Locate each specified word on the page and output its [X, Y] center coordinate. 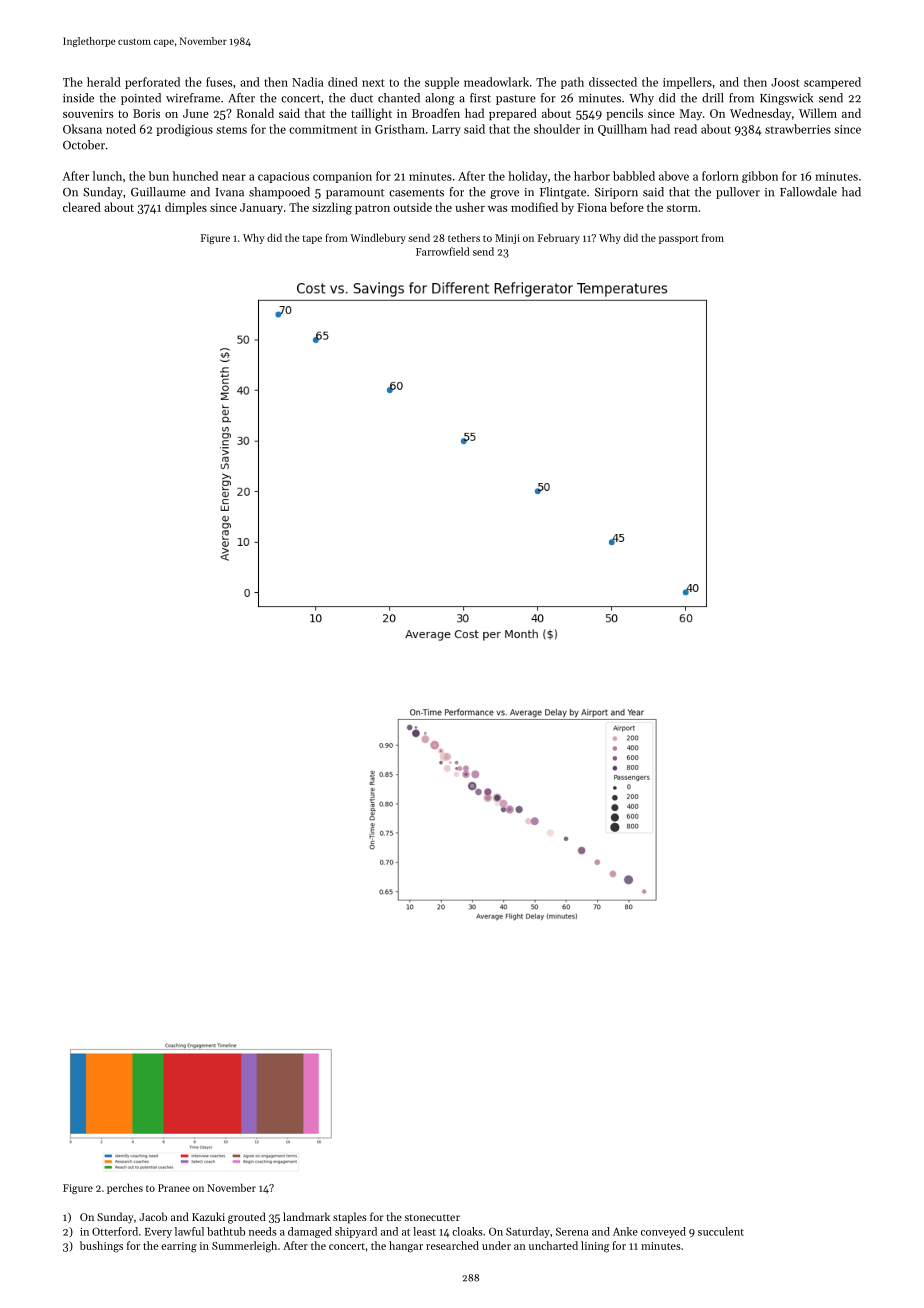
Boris [146, 113]
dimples [186, 208]
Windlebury [378, 238]
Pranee [174, 1188]
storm [682, 208]
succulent [721, 1231]
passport [678, 239]
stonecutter [432, 1217]
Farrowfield [443, 251]
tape [312, 239]
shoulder [557, 129]
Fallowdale [808, 192]
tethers [464, 237]
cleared [82, 207]
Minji [507, 239]
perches [125, 1188]
